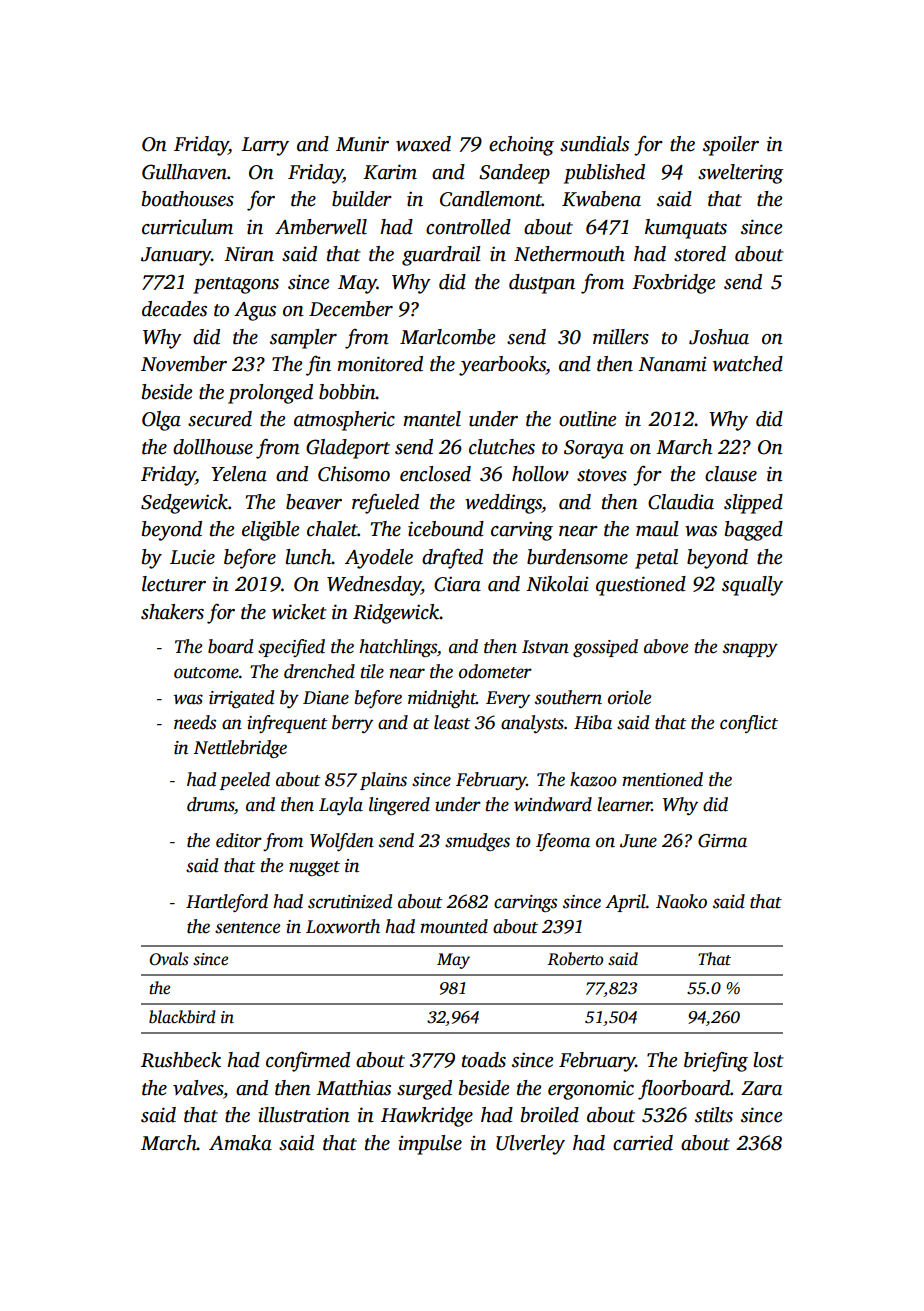  Describe the element at coordinates (362, 144) in the image. I see `Munir` at that location.
